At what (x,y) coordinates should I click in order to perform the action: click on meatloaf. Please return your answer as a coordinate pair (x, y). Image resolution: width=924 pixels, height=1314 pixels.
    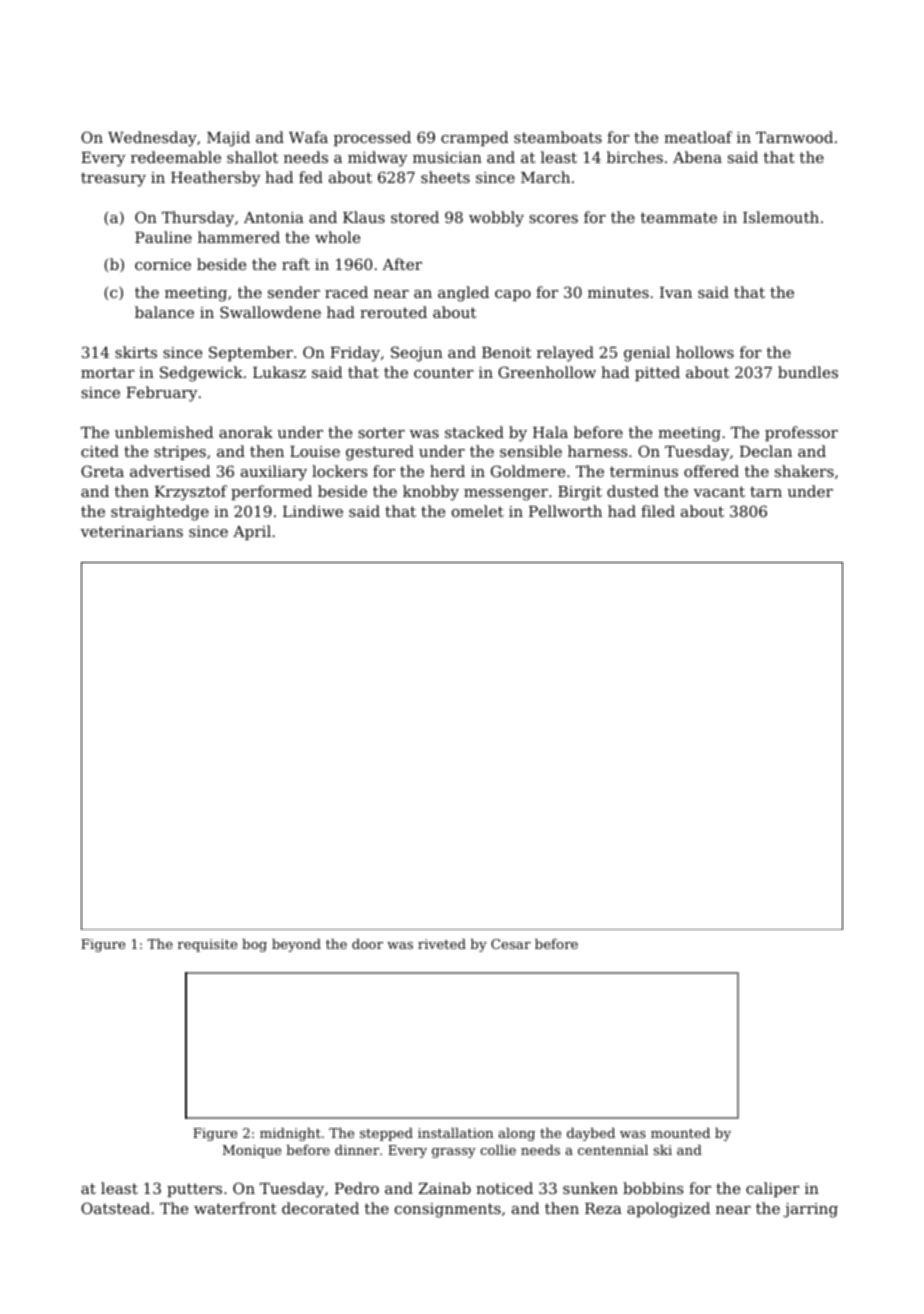
    Looking at the image, I should click on (698, 137).
